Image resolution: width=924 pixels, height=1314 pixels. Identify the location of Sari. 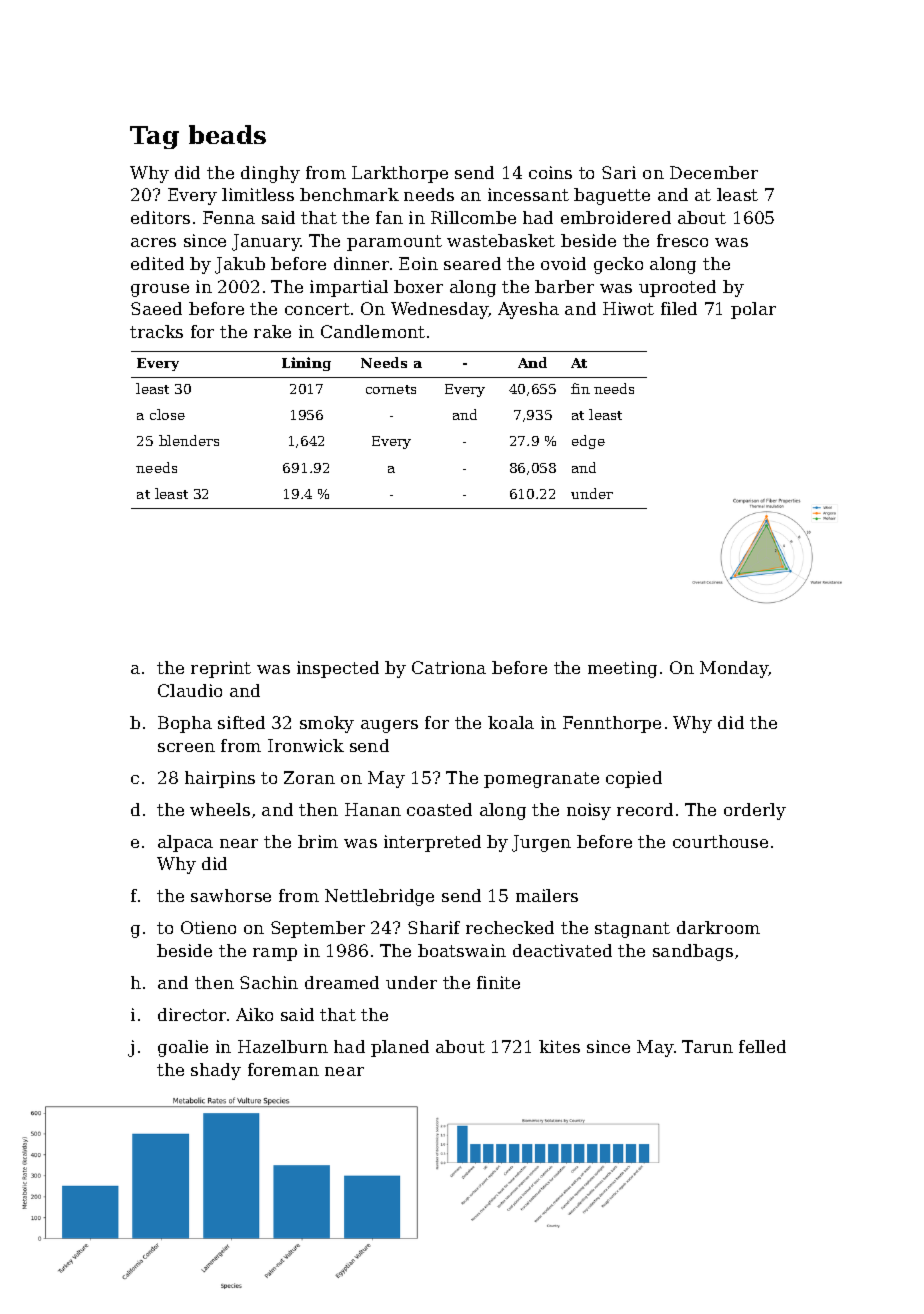
(619, 172).
